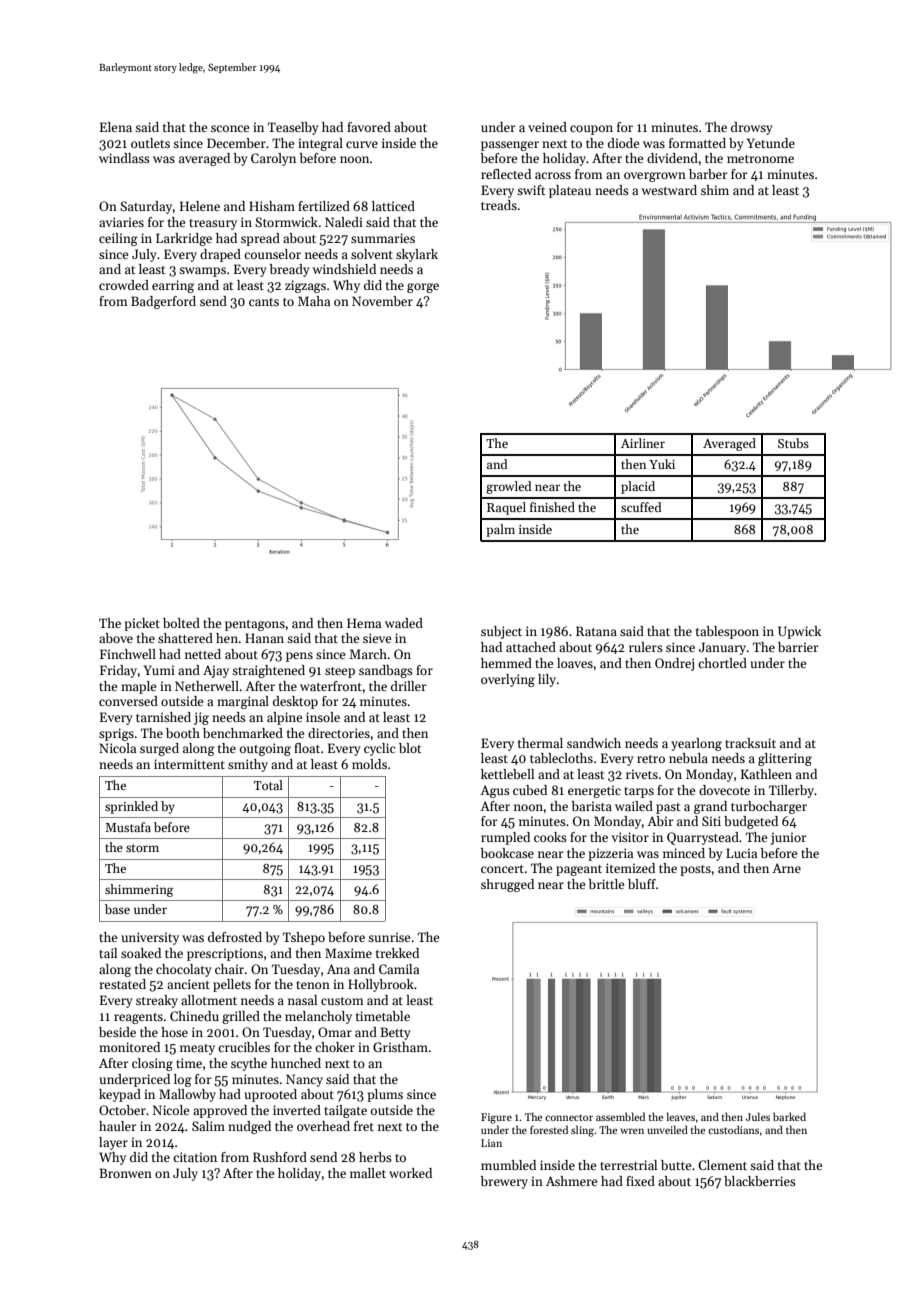 This page has width=924, height=1308. I want to click on ceiling, so click(118, 239).
